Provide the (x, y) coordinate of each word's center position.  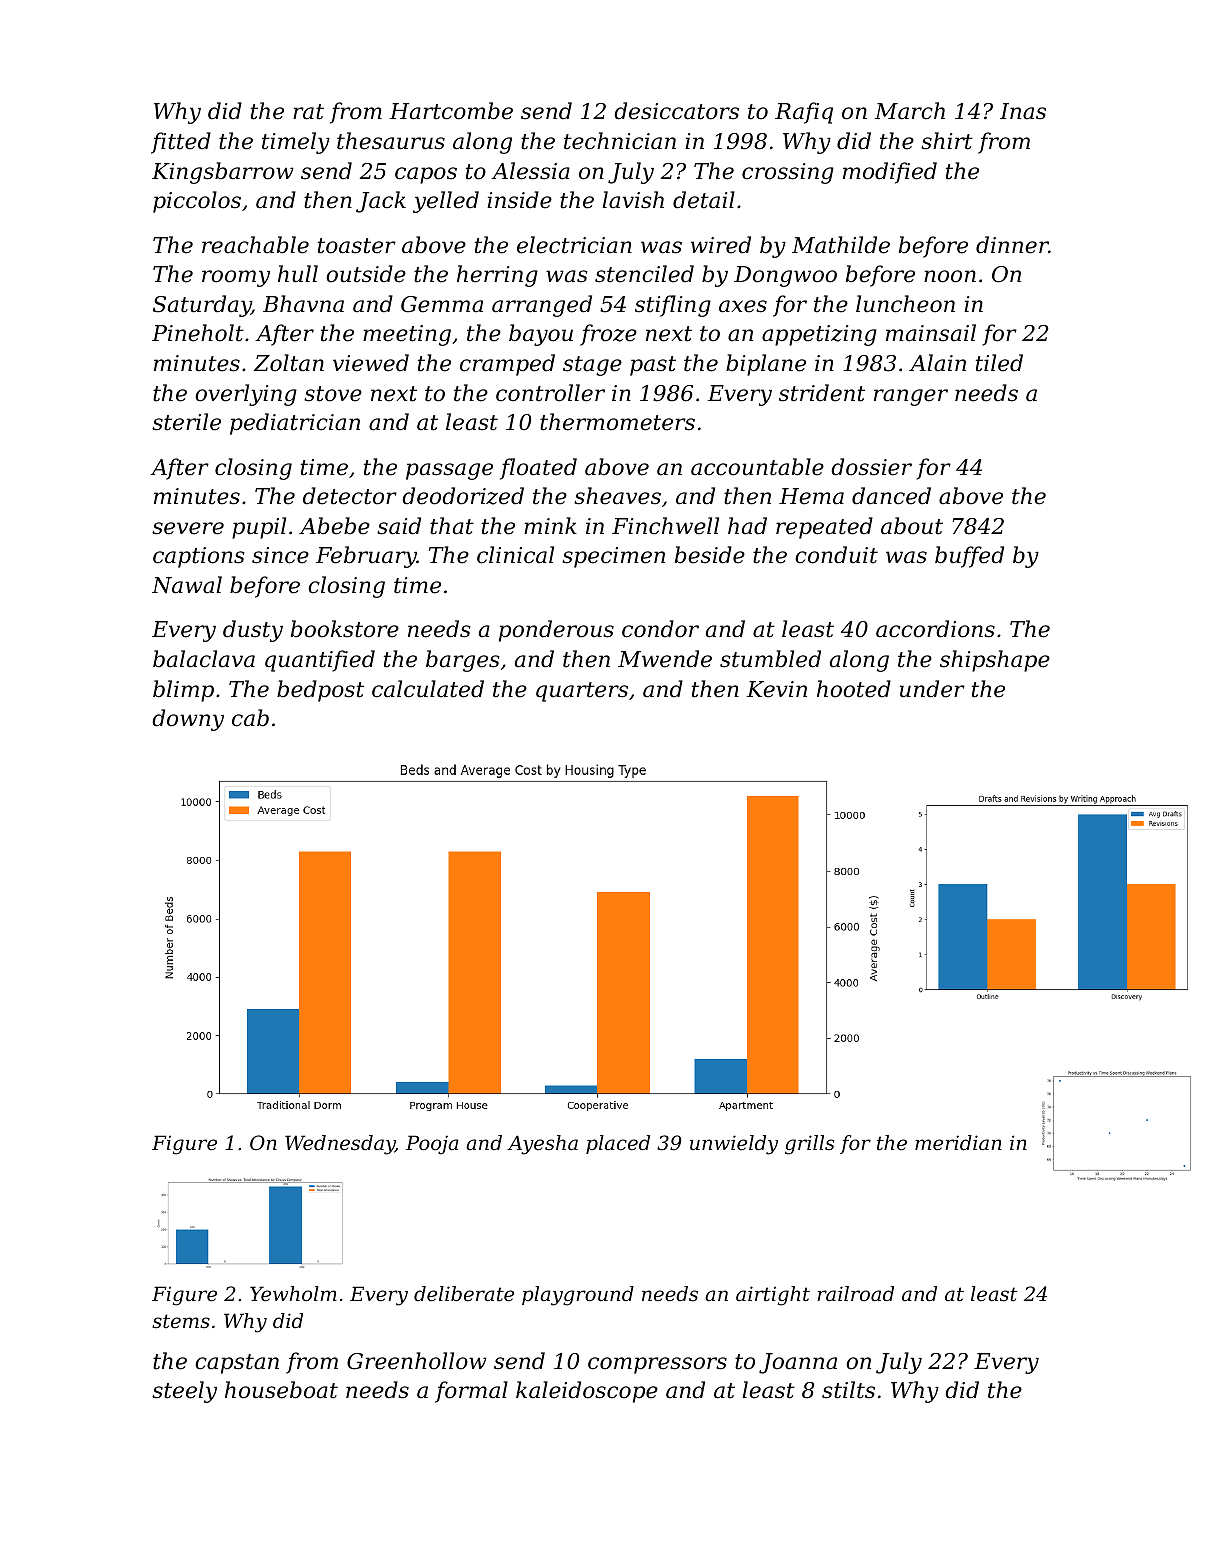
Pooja (432, 1145)
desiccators (676, 111)
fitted (181, 143)
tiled (999, 363)
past (653, 366)
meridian (958, 1143)
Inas (1023, 111)
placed (618, 1144)
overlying (246, 395)
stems (181, 1321)
